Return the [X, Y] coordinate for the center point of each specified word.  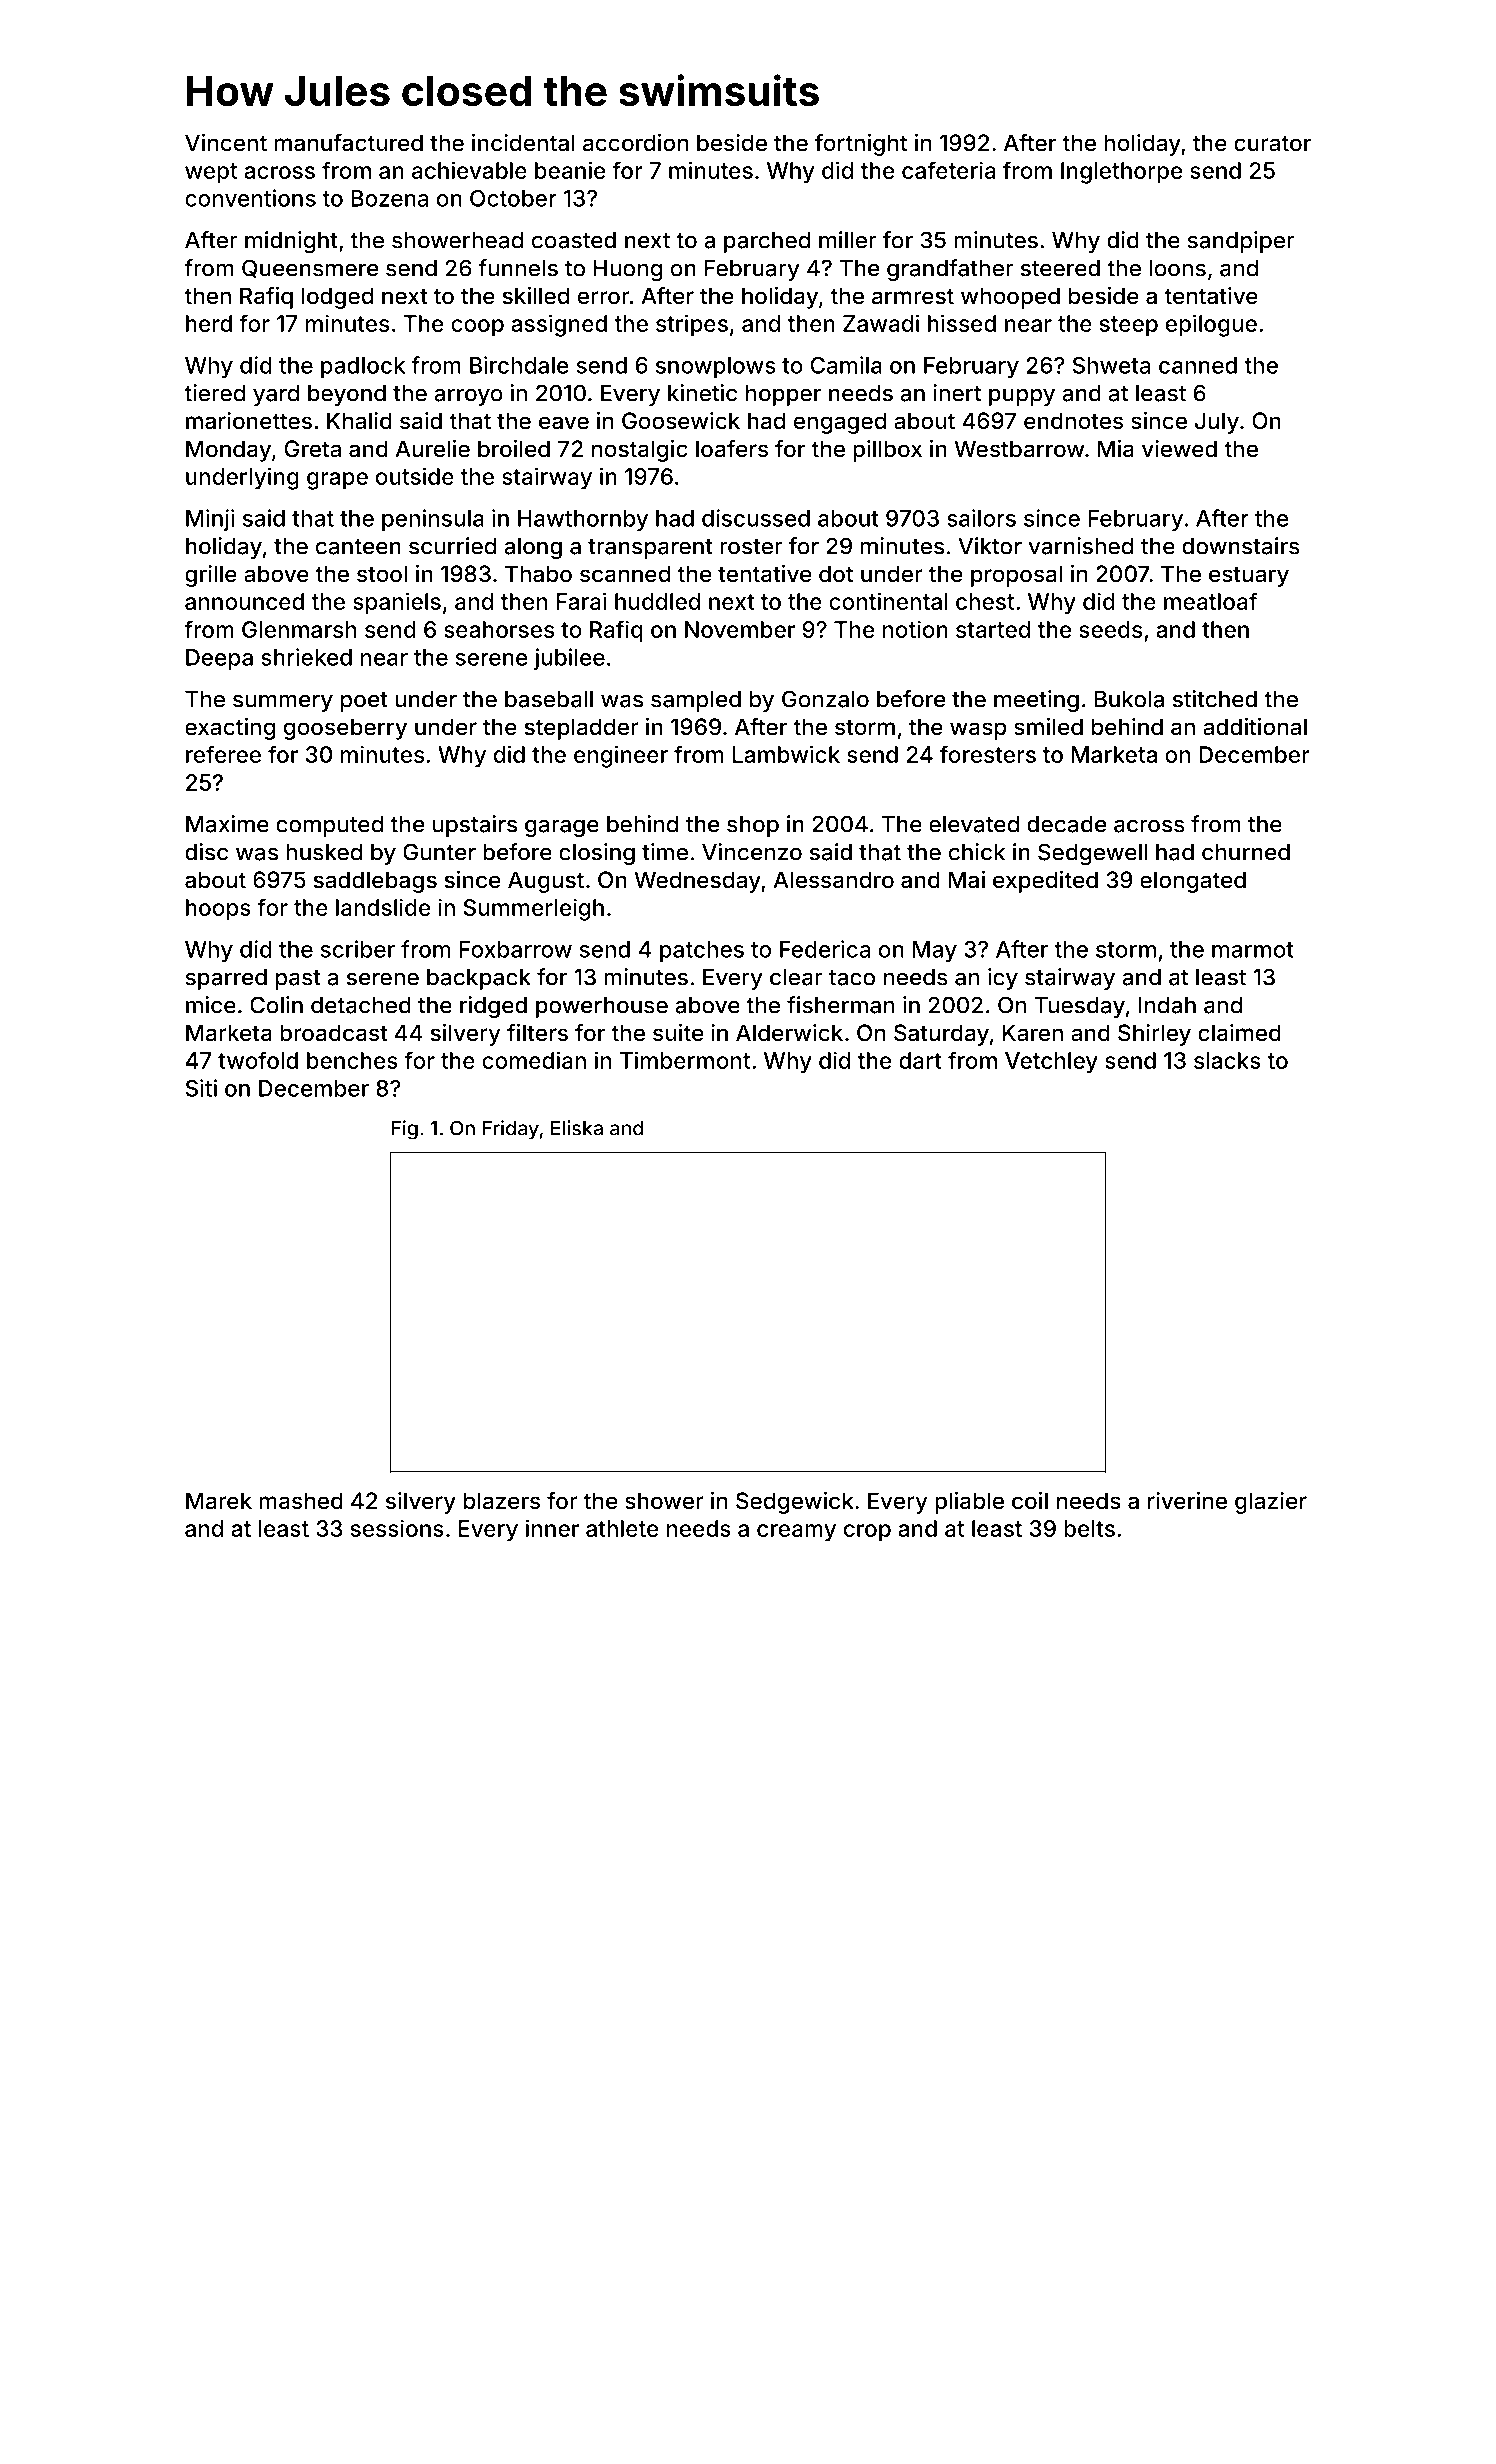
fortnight [861, 145]
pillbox [887, 451]
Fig [405, 1130]
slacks [1227, 1060]
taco [852, 978]
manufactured [349, 143]
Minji [210, 520]
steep [1129, 326]
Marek [219, 1501]
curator [1272, 143]
